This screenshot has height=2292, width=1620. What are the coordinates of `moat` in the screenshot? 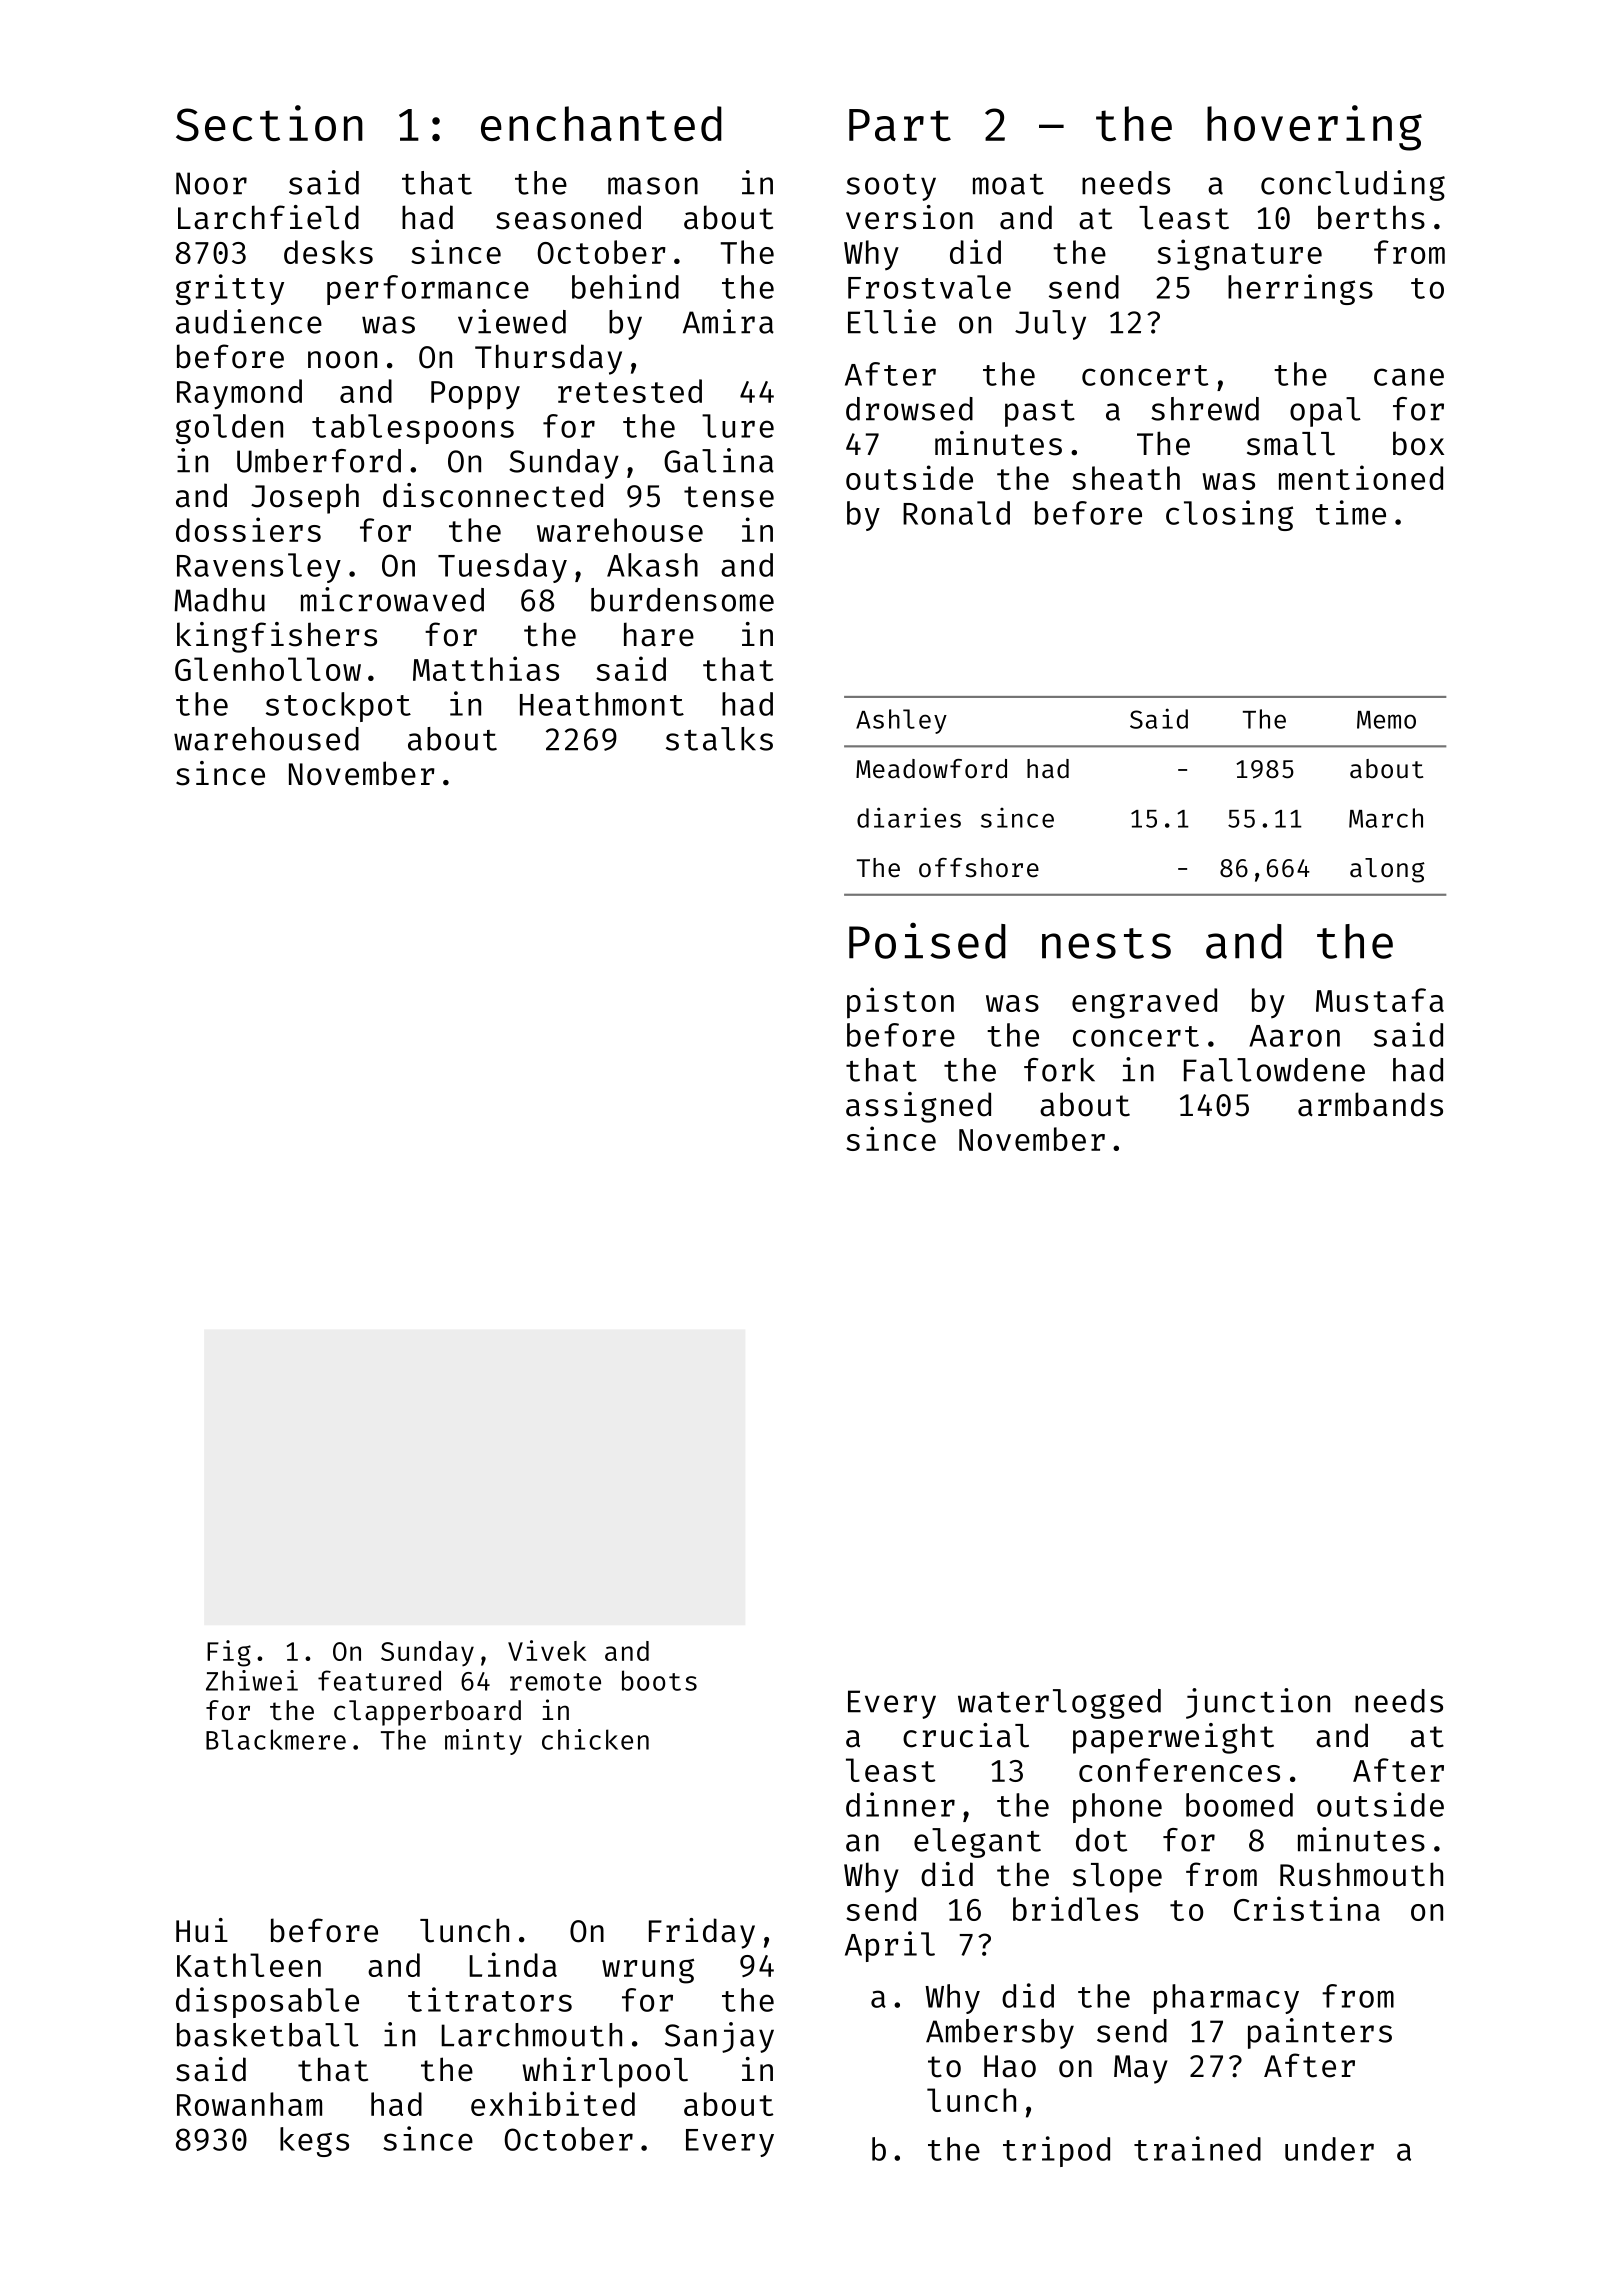 It's located at (1008, 184).
